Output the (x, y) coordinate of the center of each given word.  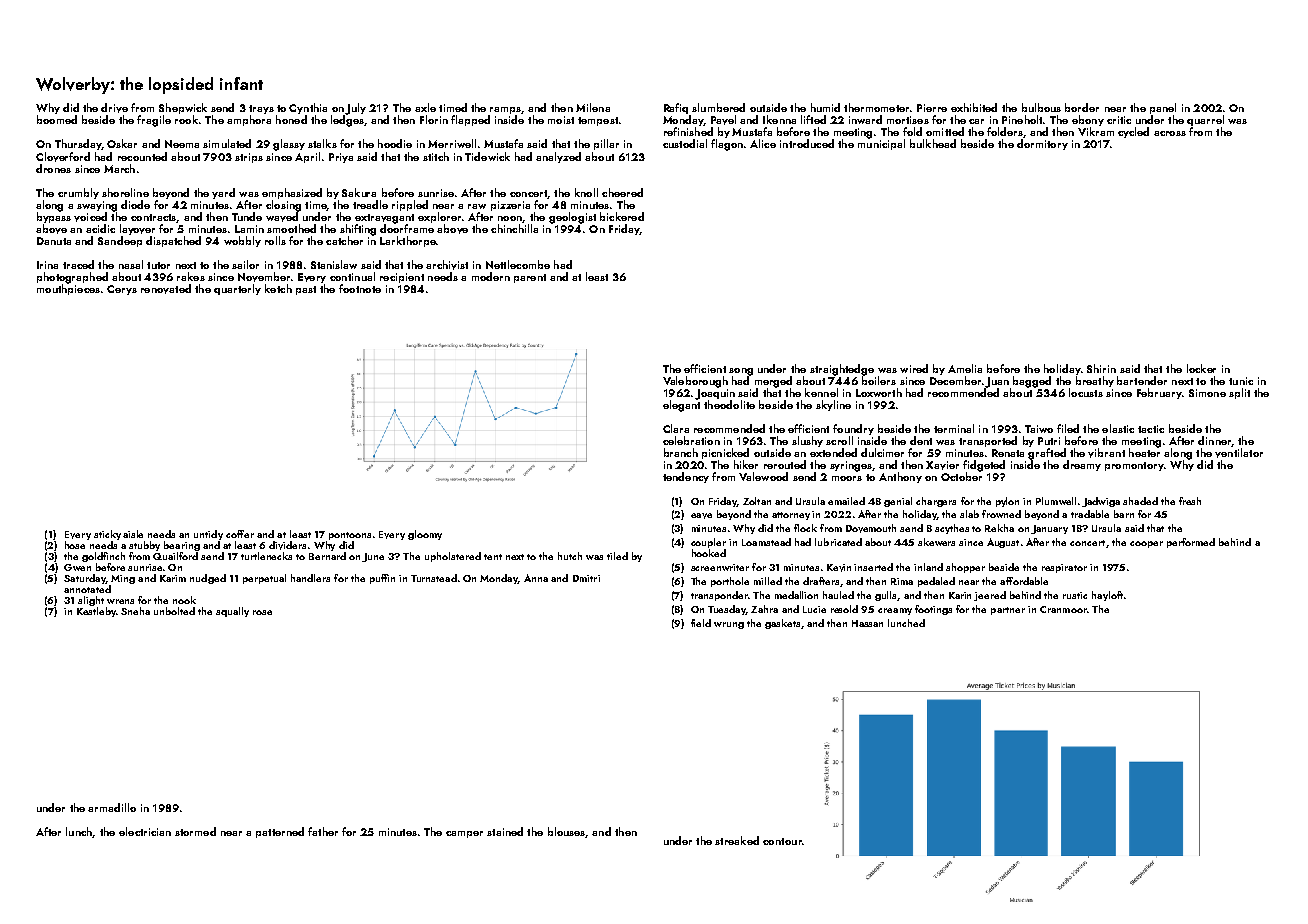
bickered (622, 216)
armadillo (112, 807)
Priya (341, 158)
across (1170, 133)
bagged (1032, 382)
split (1239, 393)
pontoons (350, 536)
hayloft (1107, 596)
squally (232, 612)
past (306, 290)
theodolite (729, 404)
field (701, 623)
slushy (807, 441)
